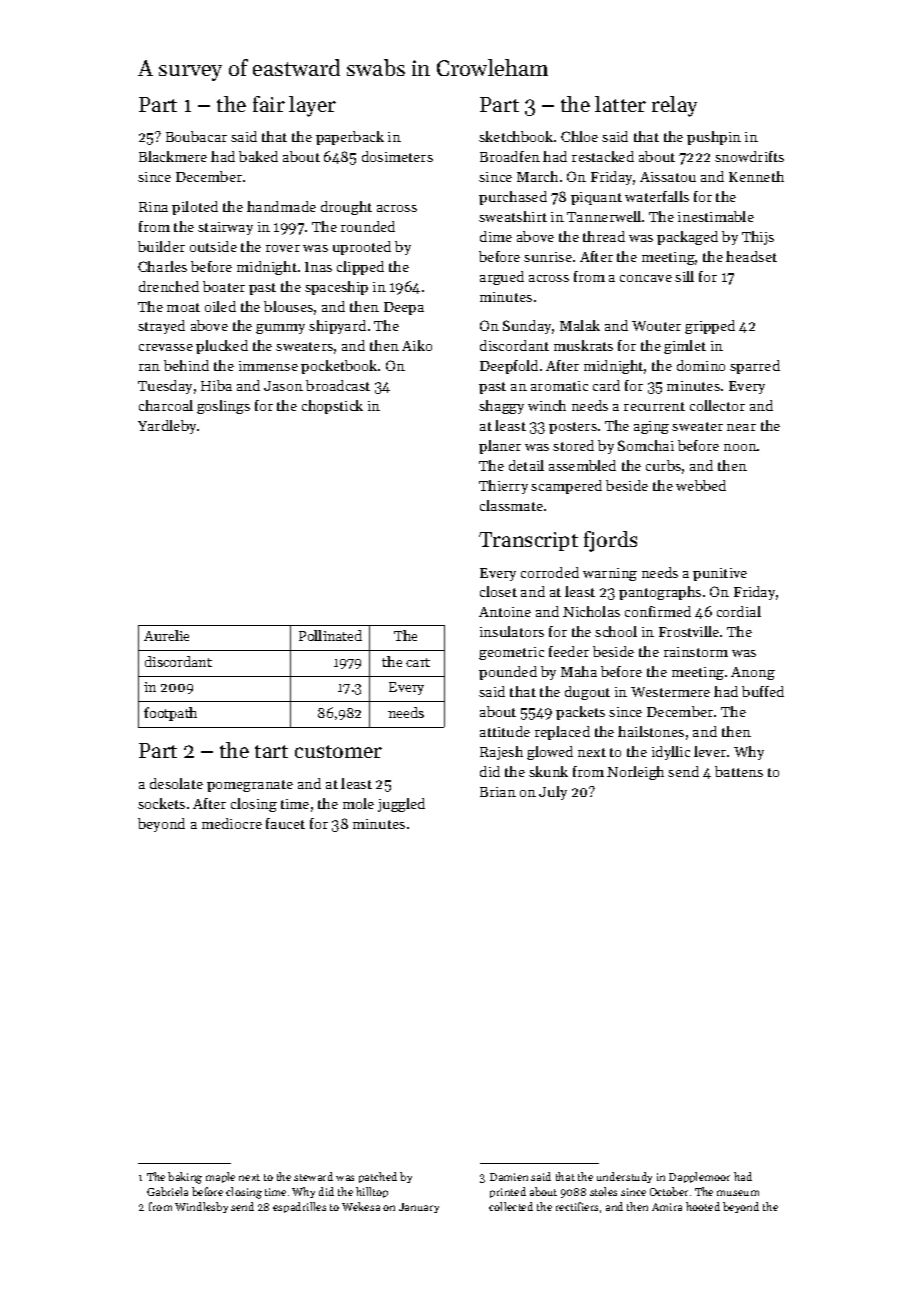 This image has width=924, height=1311. What do you see at coordinates (166, 635) in the image?
I see `Aurelie` at bounding box center [166, 635].
